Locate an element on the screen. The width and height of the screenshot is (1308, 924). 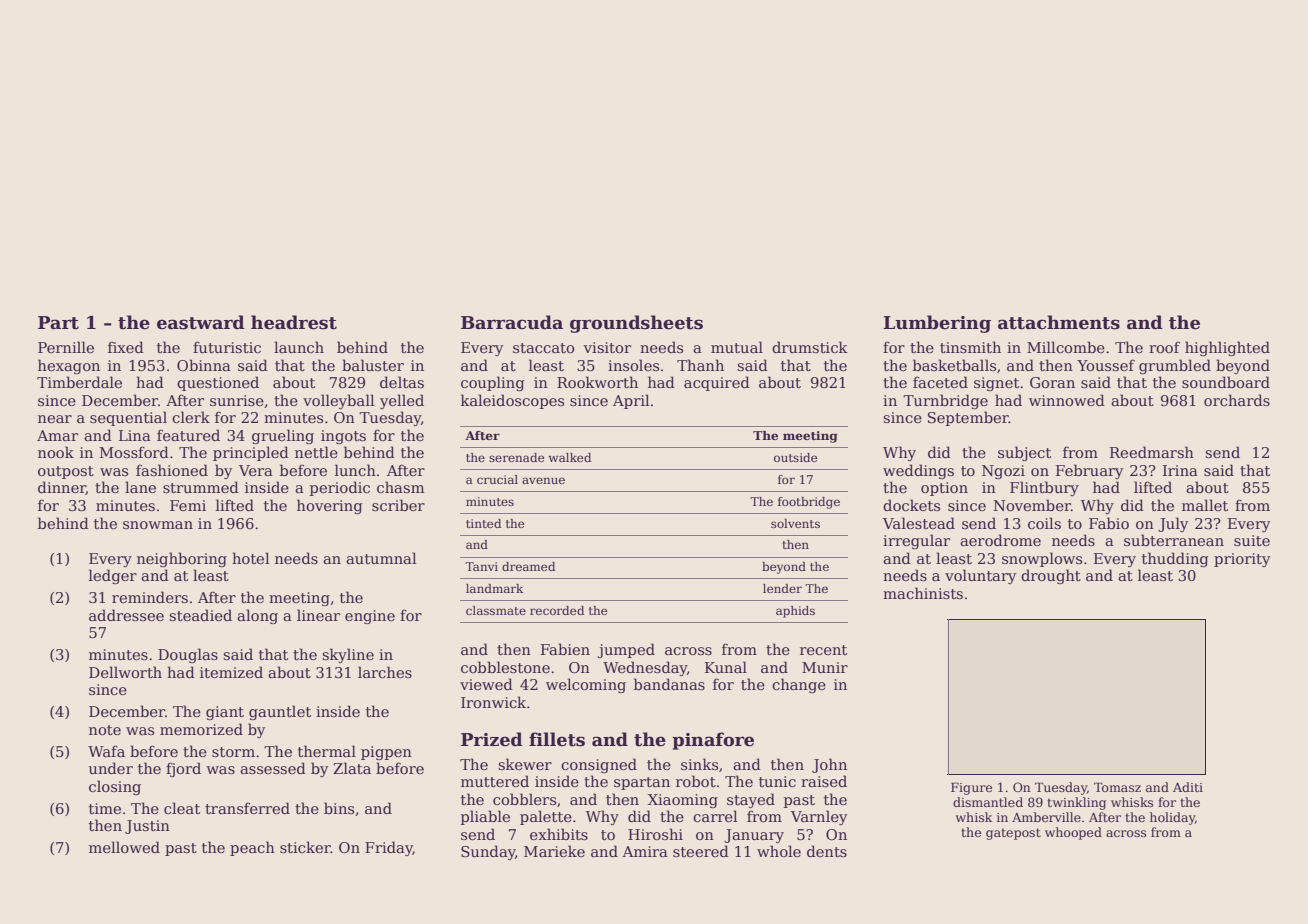
steered is located at coordinates (701, 851).
